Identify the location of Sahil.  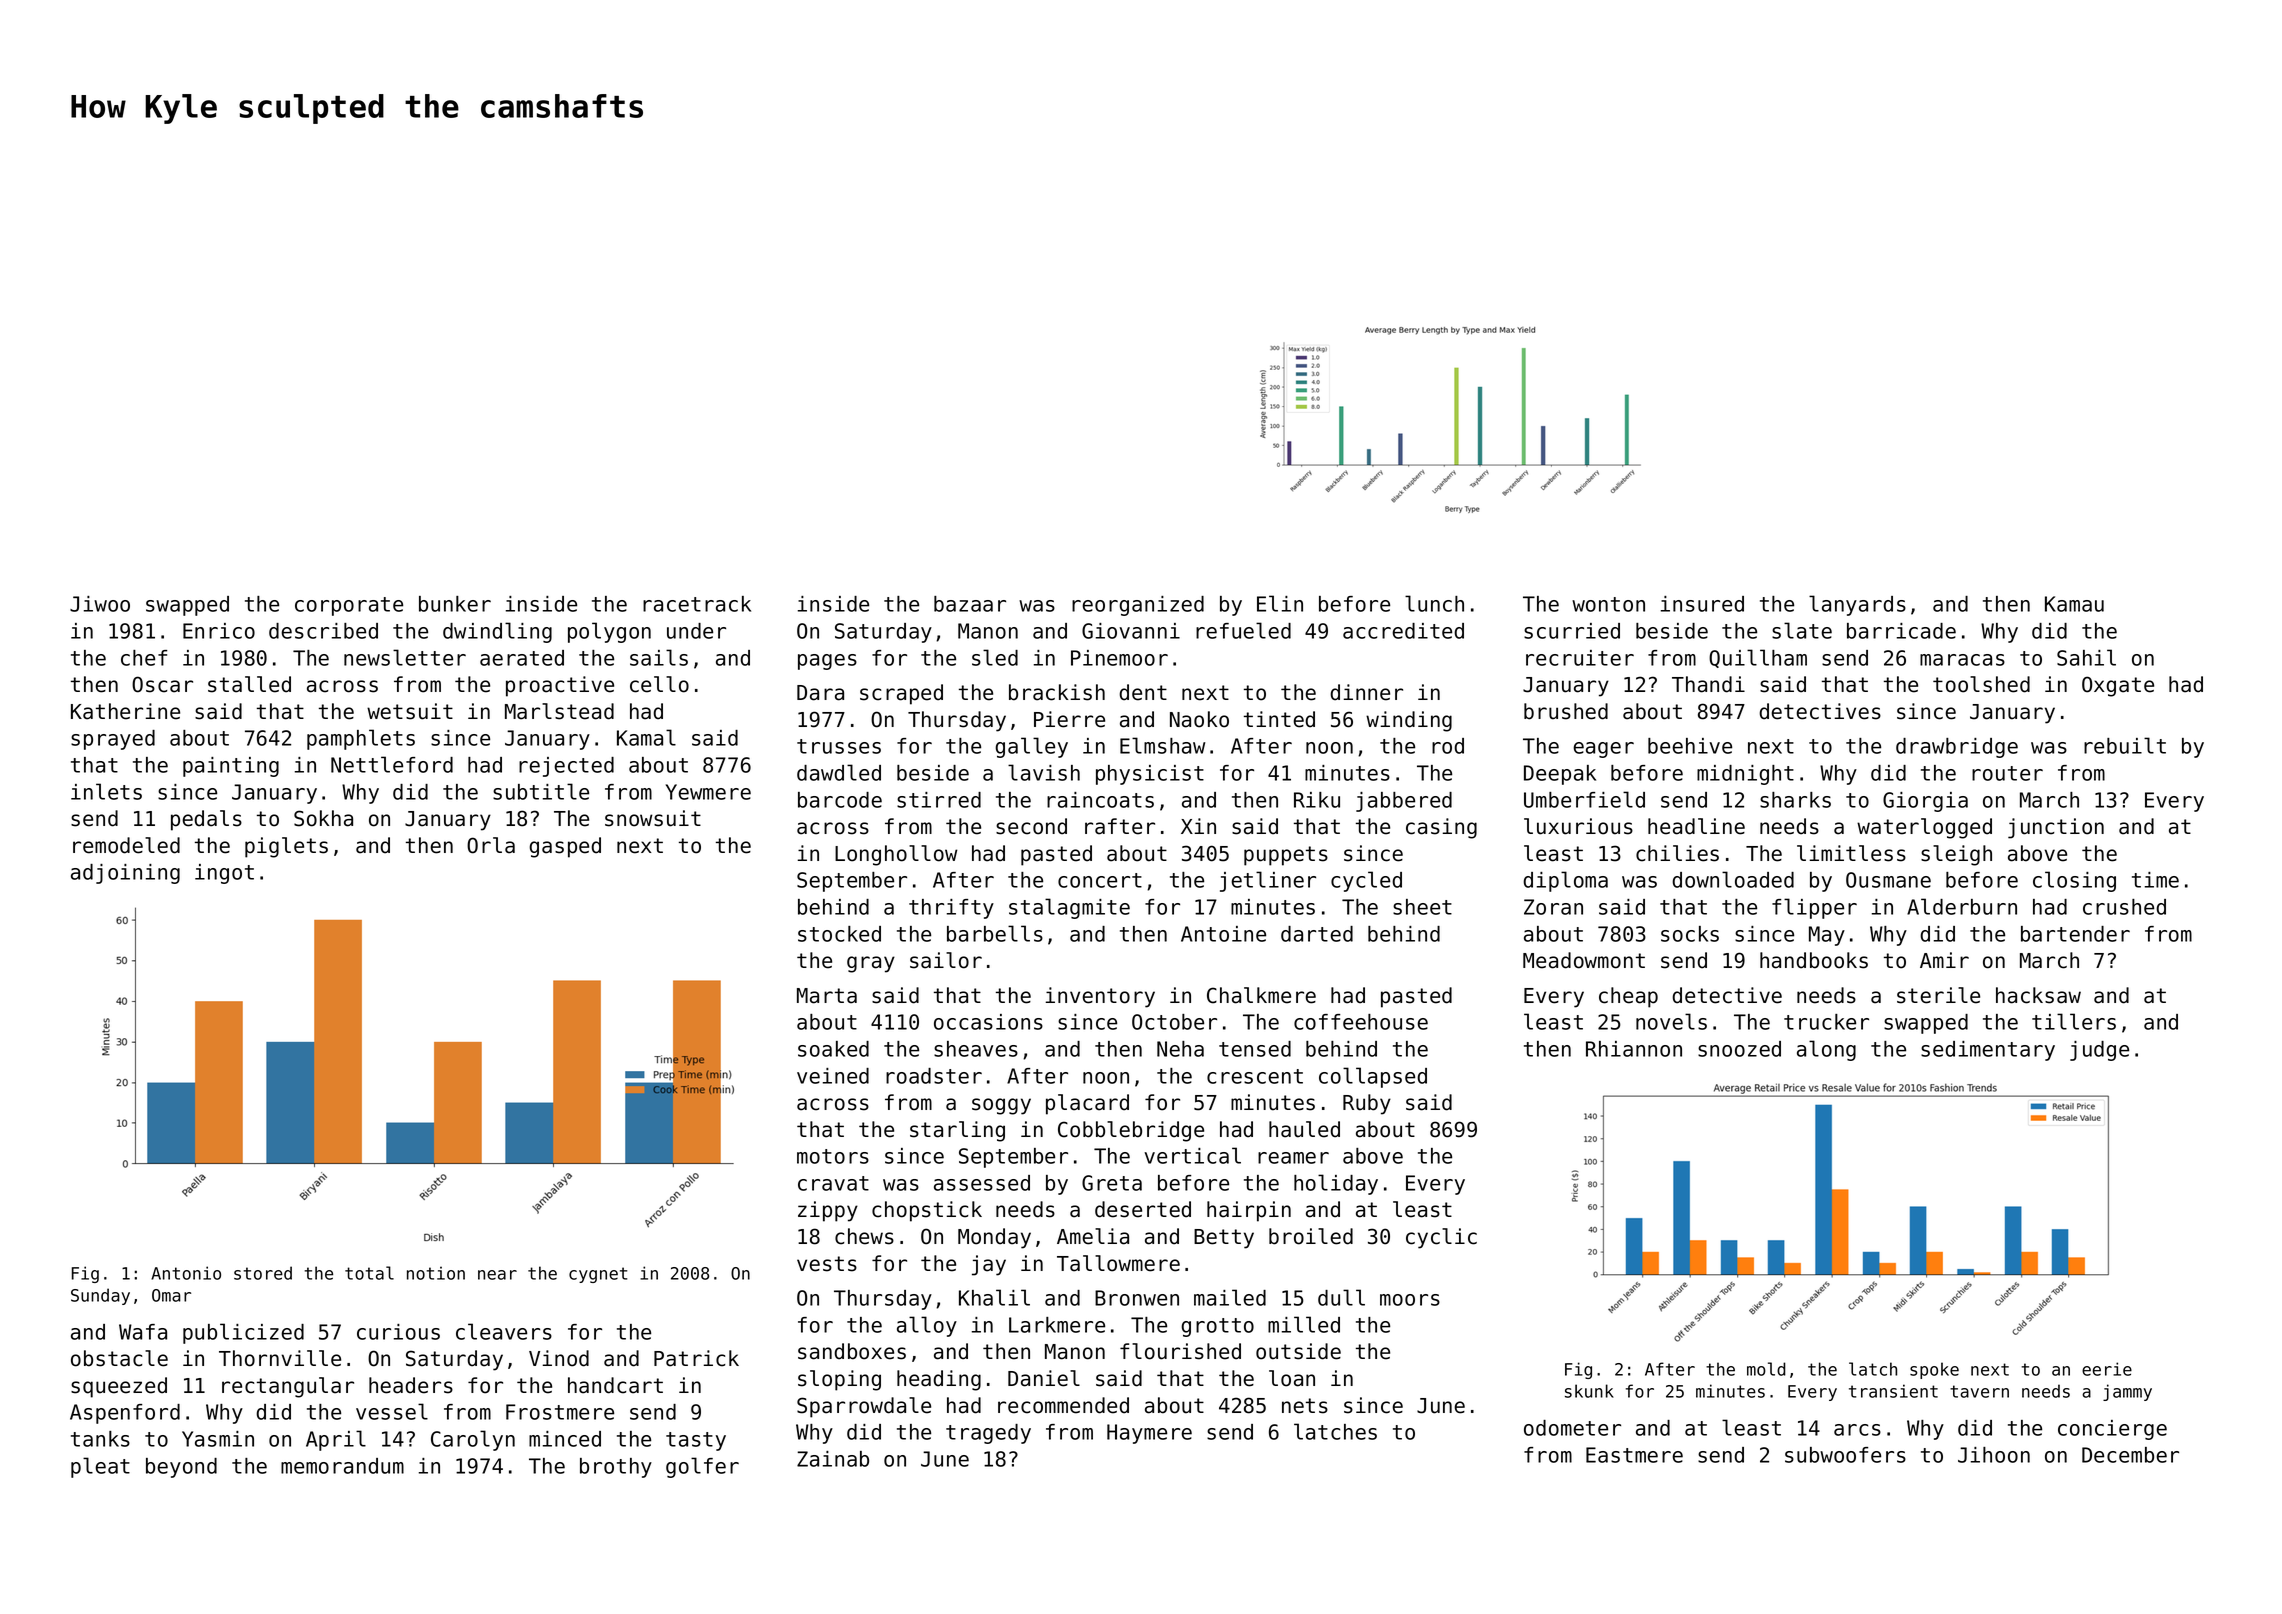
(2086, 657).
